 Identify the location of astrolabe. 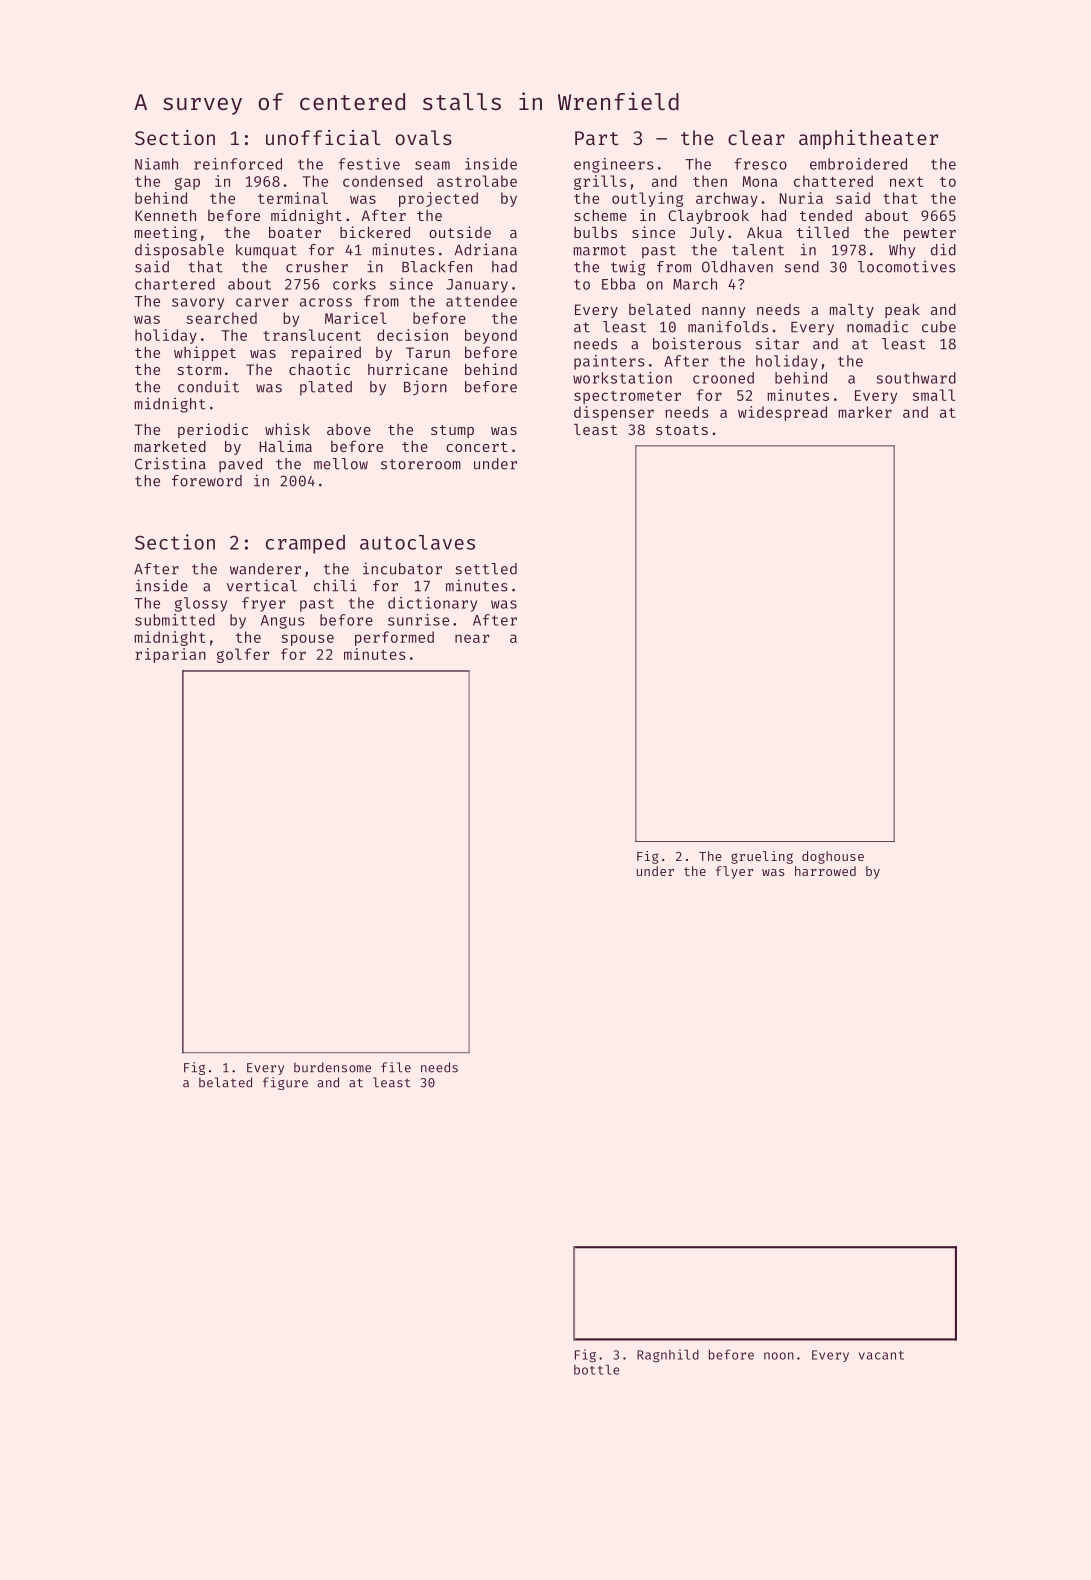
(477, 181).
